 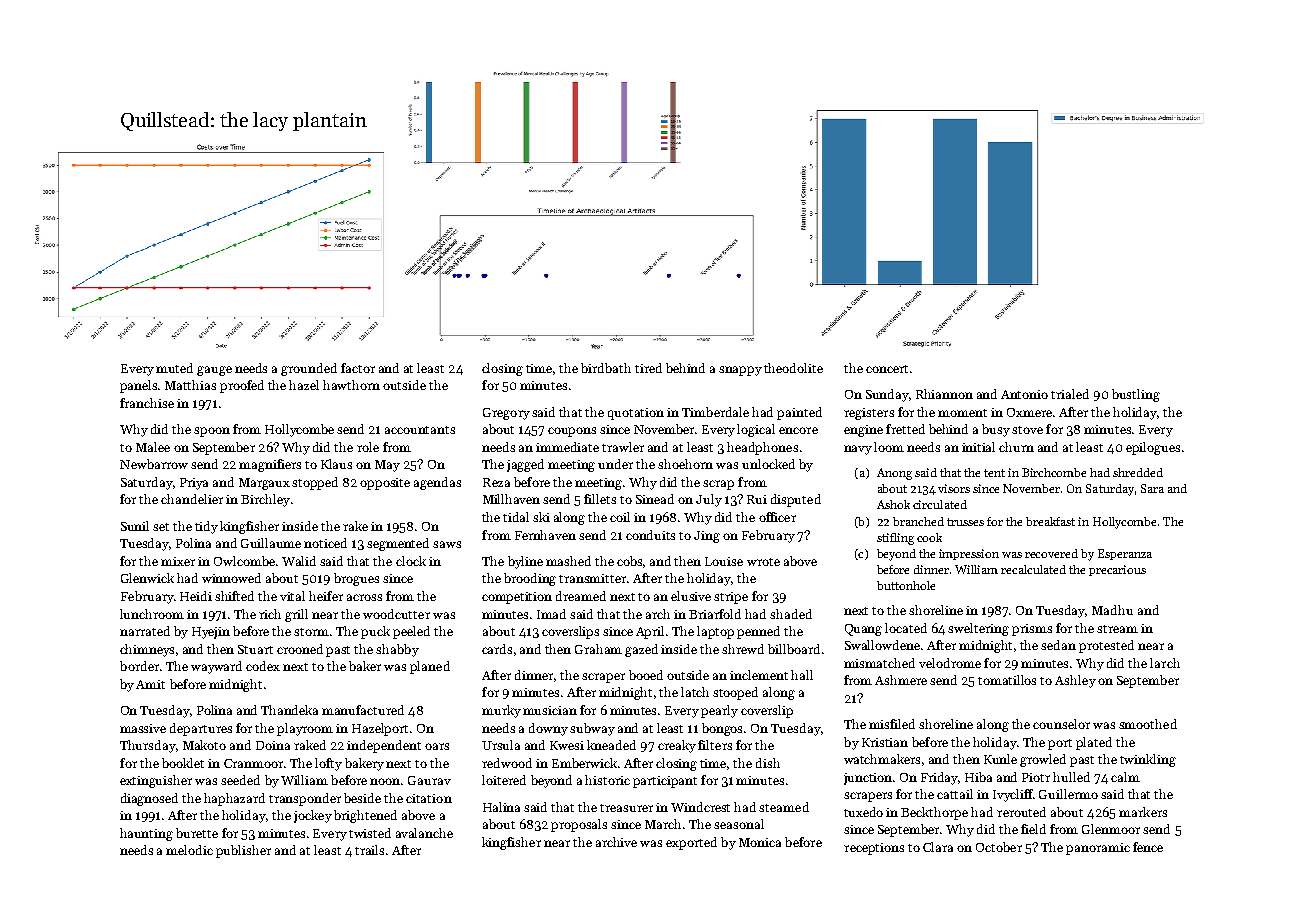 I want to click on receptions, so click(x=874, y=849).
